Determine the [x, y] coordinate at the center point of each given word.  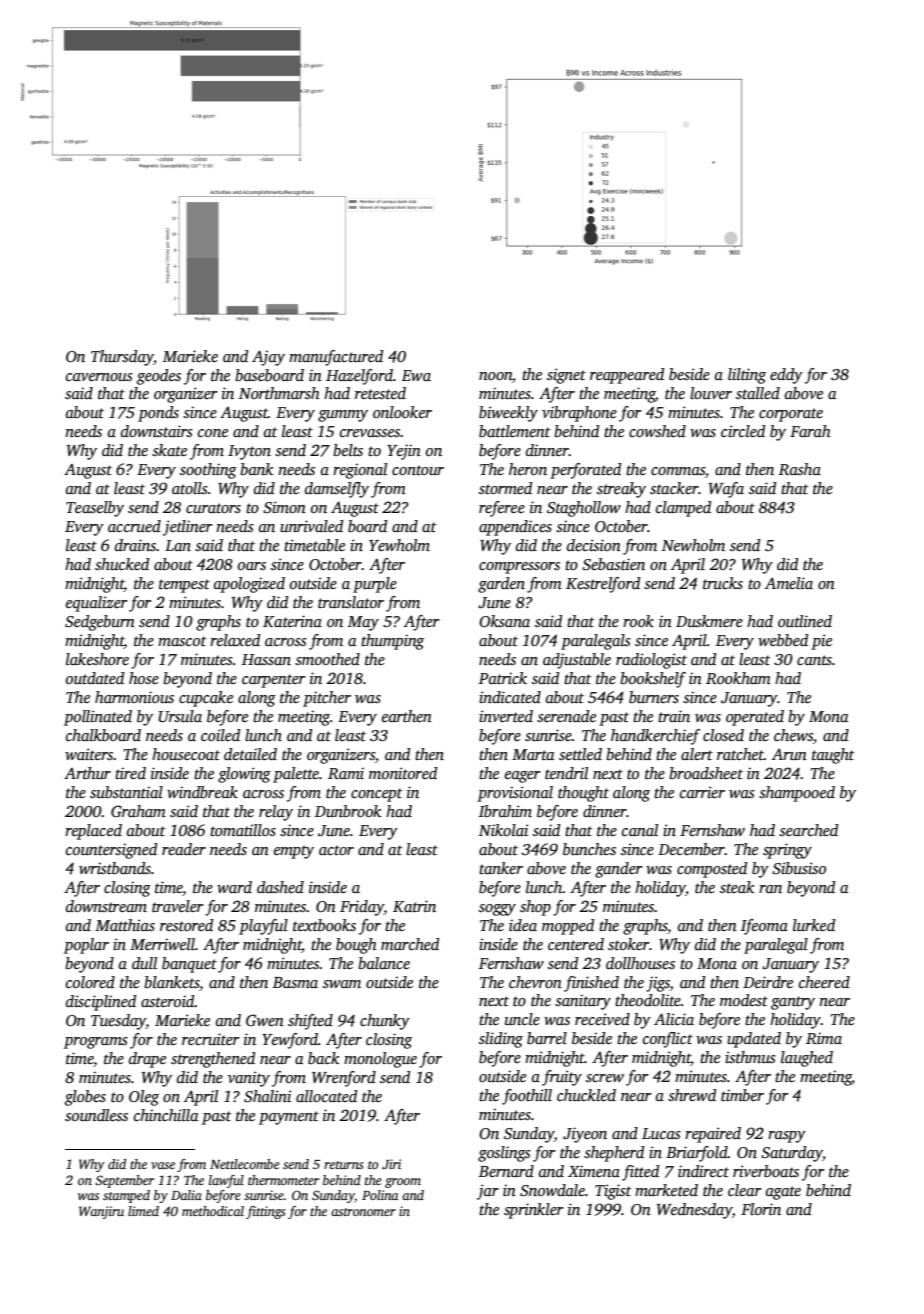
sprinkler [533, 1211]
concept [376, 795]
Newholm [693, 545]
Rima [824, 1038]
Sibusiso [799, 868]
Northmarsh [279, 393]
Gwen [265, 1020]
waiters [89, 754]
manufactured [336, 358]
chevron [535, 982]
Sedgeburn [100, 623]
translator [351, 602]
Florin [761, 1209]
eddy [786, 376]
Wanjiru [101, 1212]
